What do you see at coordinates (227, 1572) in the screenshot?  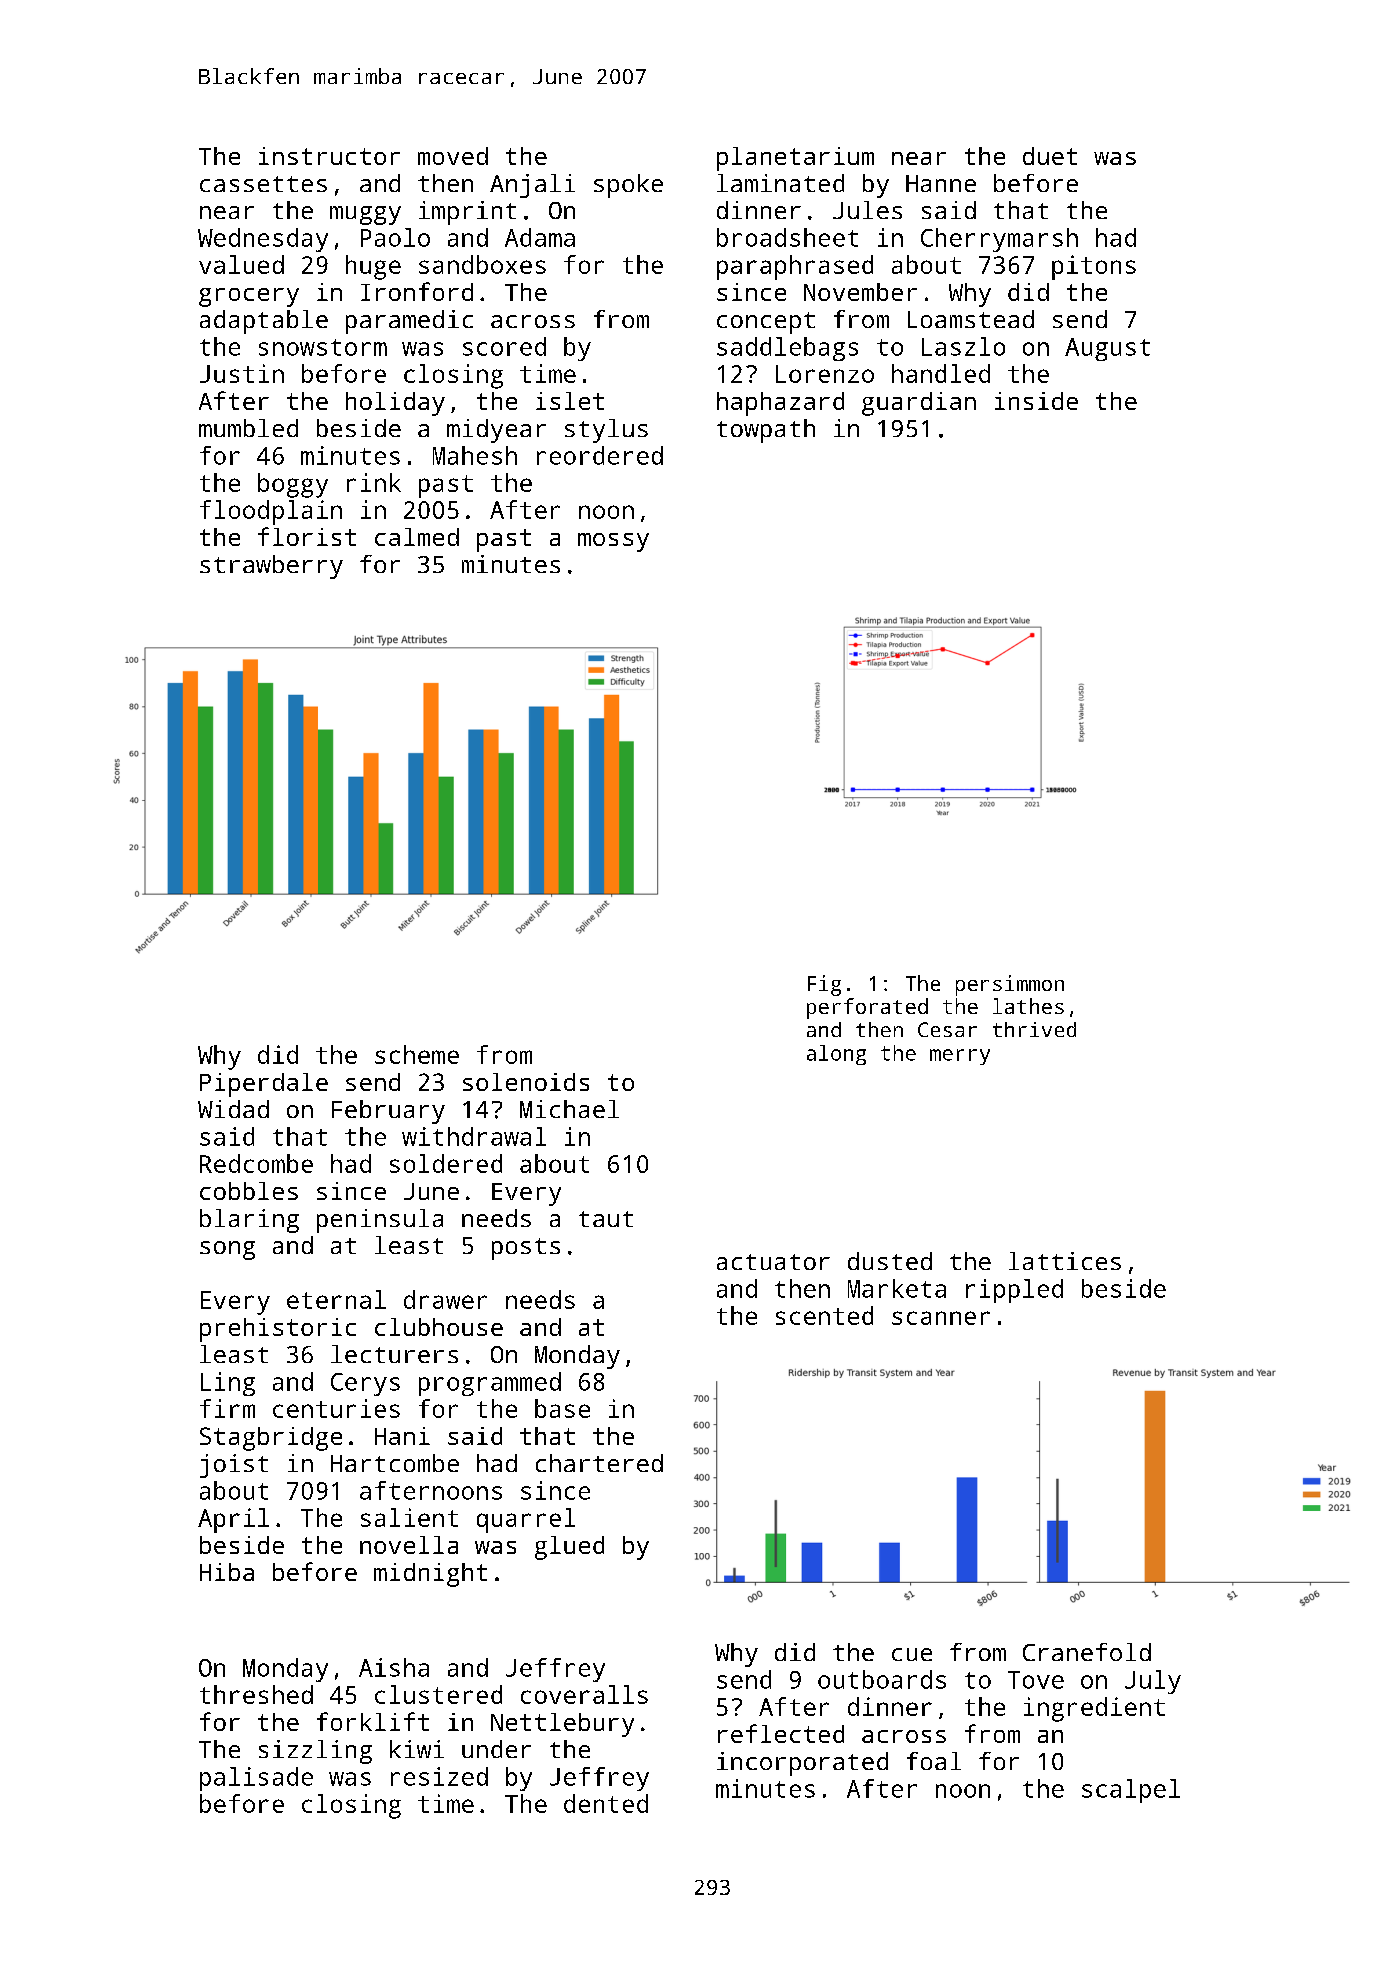 I see `Hiba` at bounding box center [227, 1572].
